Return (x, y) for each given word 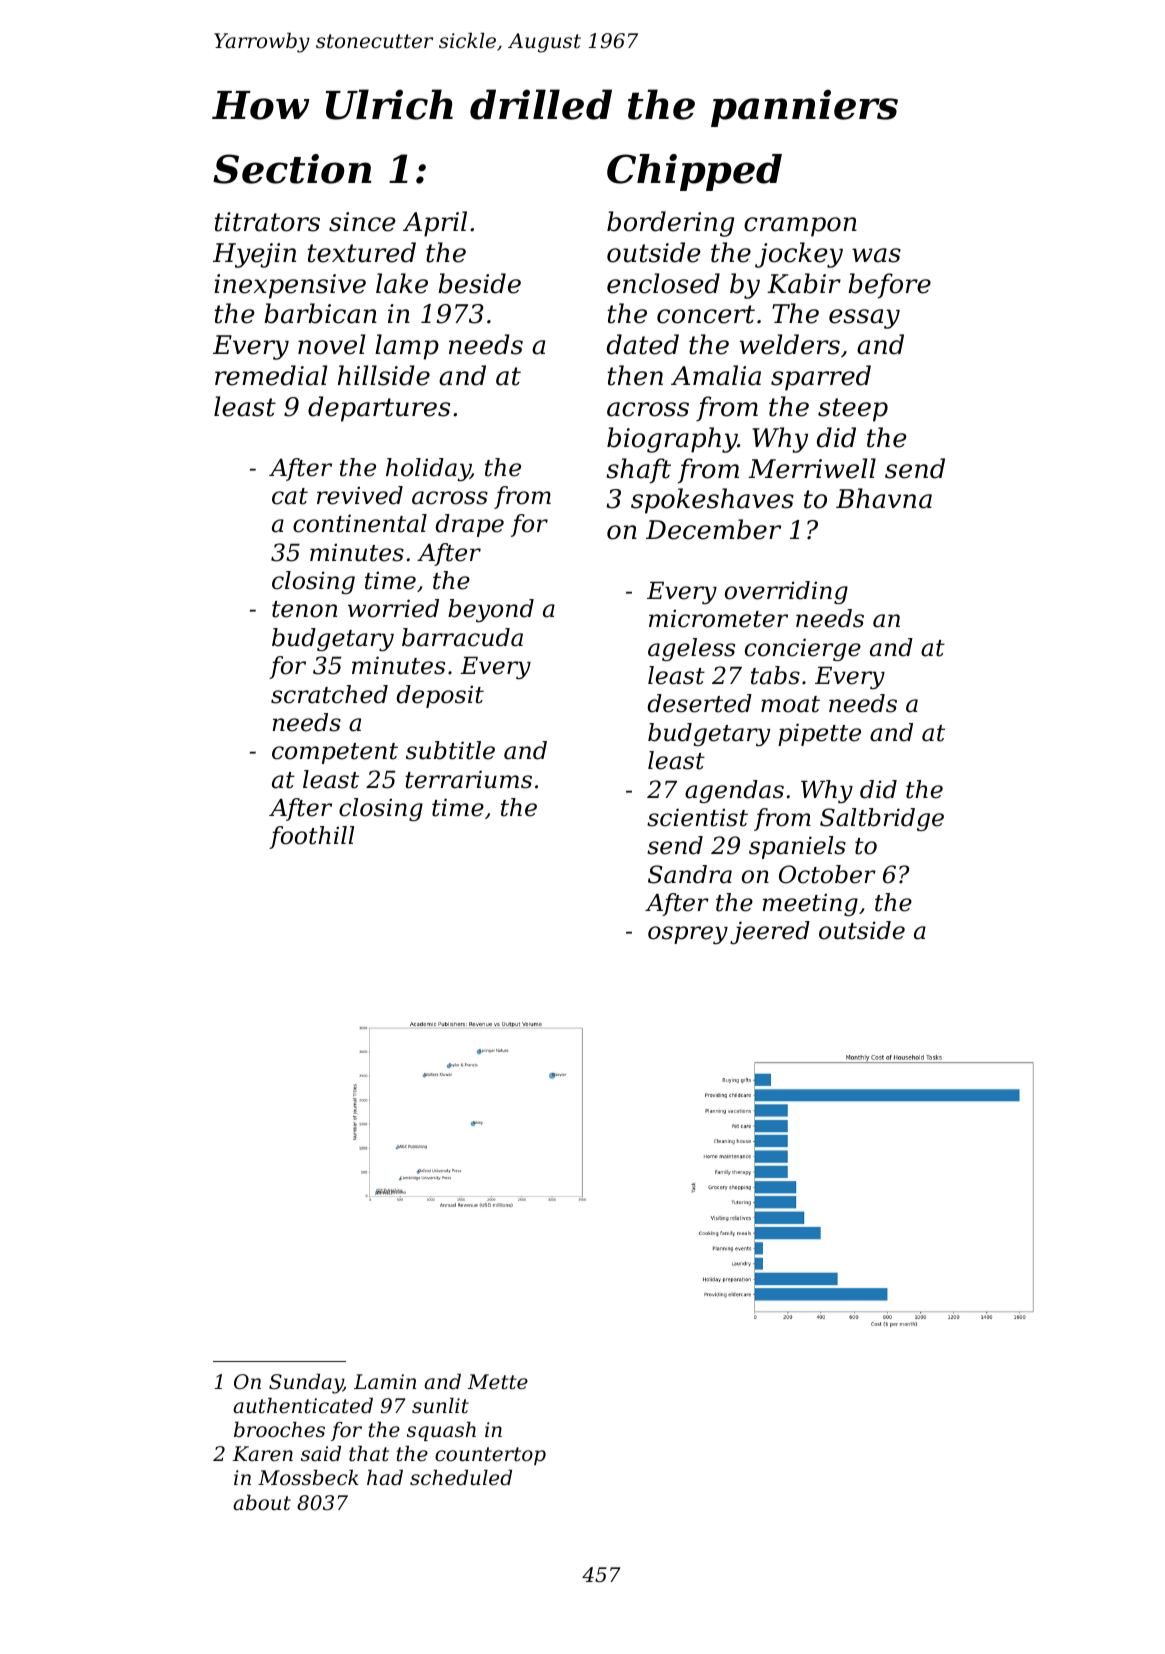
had (385, 1477)
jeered (770, 932)
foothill (311, 837)
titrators (267, 222)
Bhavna (884, 498)
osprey (688, 935)
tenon (304, 609)
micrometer (718, 619)
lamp (407, 347)
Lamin (385, 1382)
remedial (271, 375)
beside (479, 283)
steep (853, 410)
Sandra (690, 874)
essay (864, 319)
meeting (810, 905)
